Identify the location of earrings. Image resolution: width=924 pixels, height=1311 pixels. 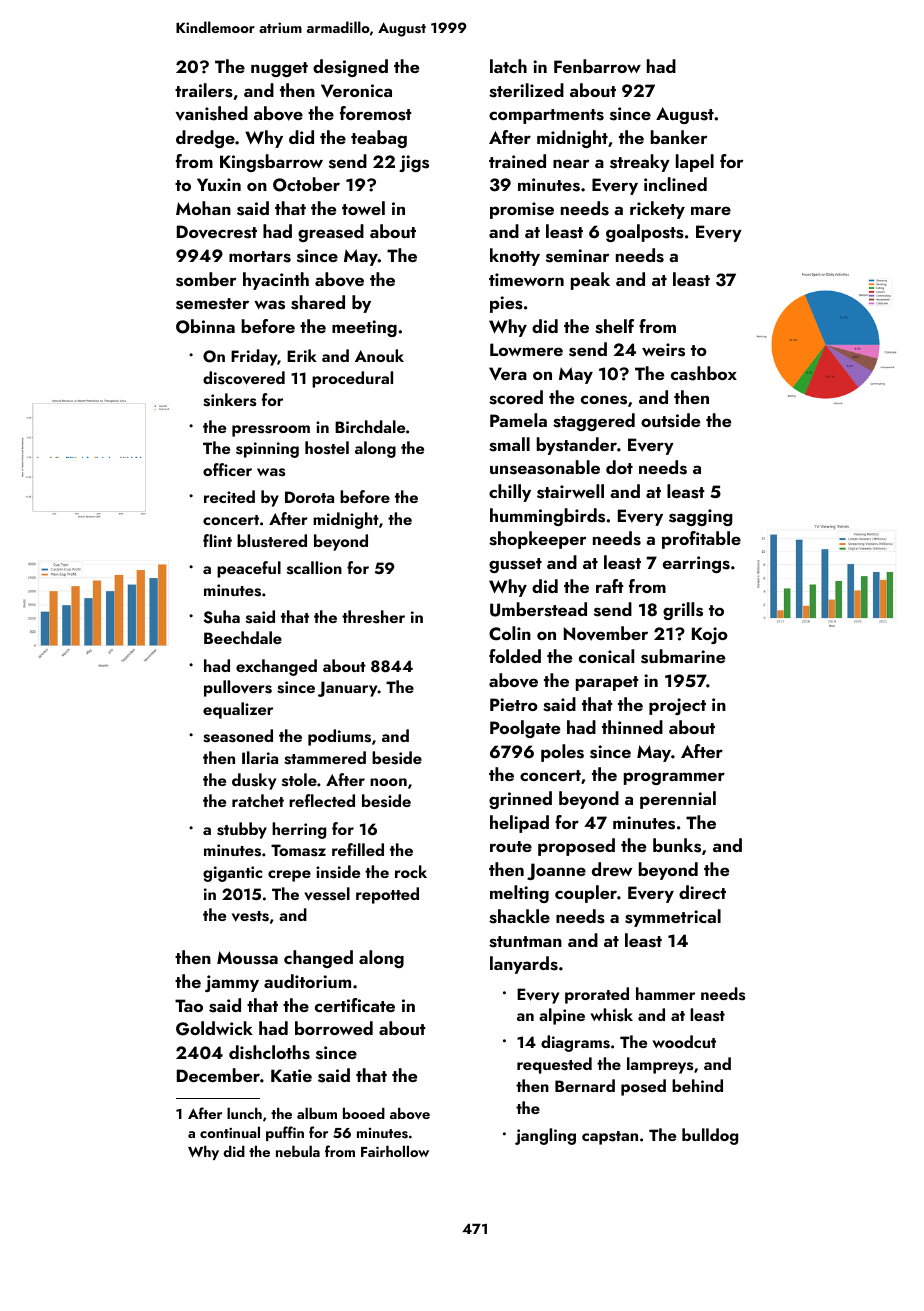
(696, 564).
